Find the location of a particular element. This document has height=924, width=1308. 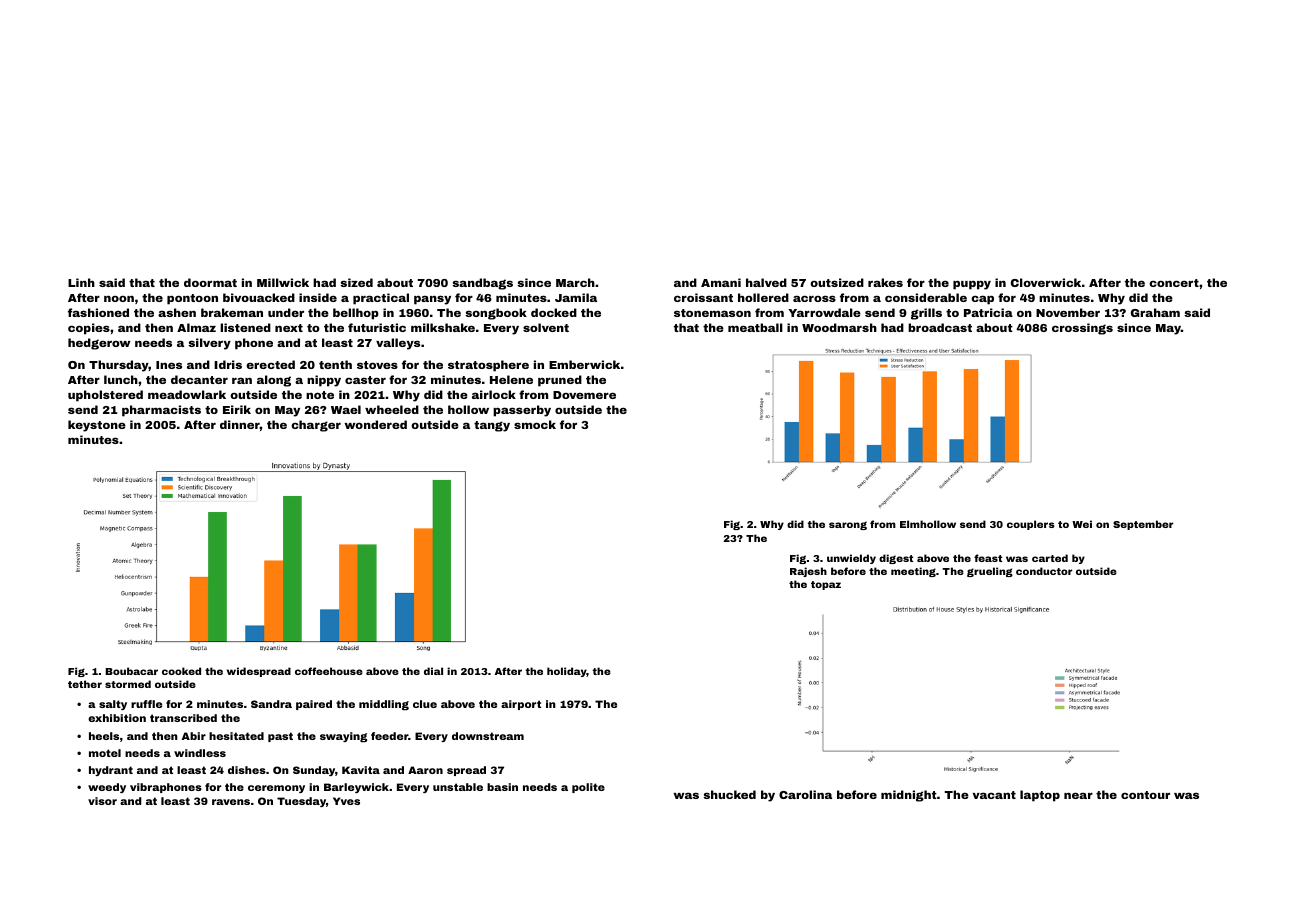

Cloverwick is located at coordinates (1046, 282).
